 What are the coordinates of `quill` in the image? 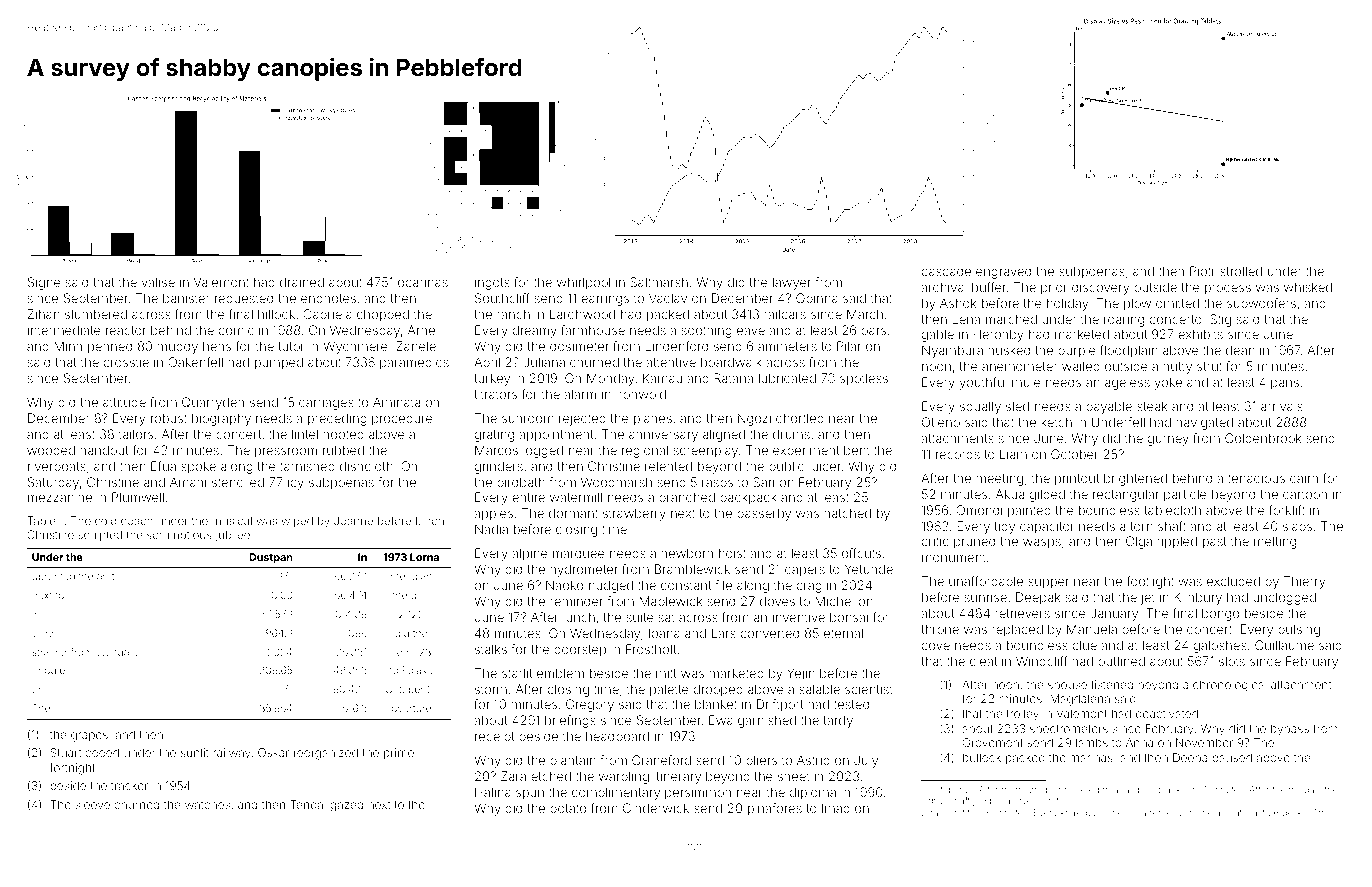 It's located at (420, 596).
